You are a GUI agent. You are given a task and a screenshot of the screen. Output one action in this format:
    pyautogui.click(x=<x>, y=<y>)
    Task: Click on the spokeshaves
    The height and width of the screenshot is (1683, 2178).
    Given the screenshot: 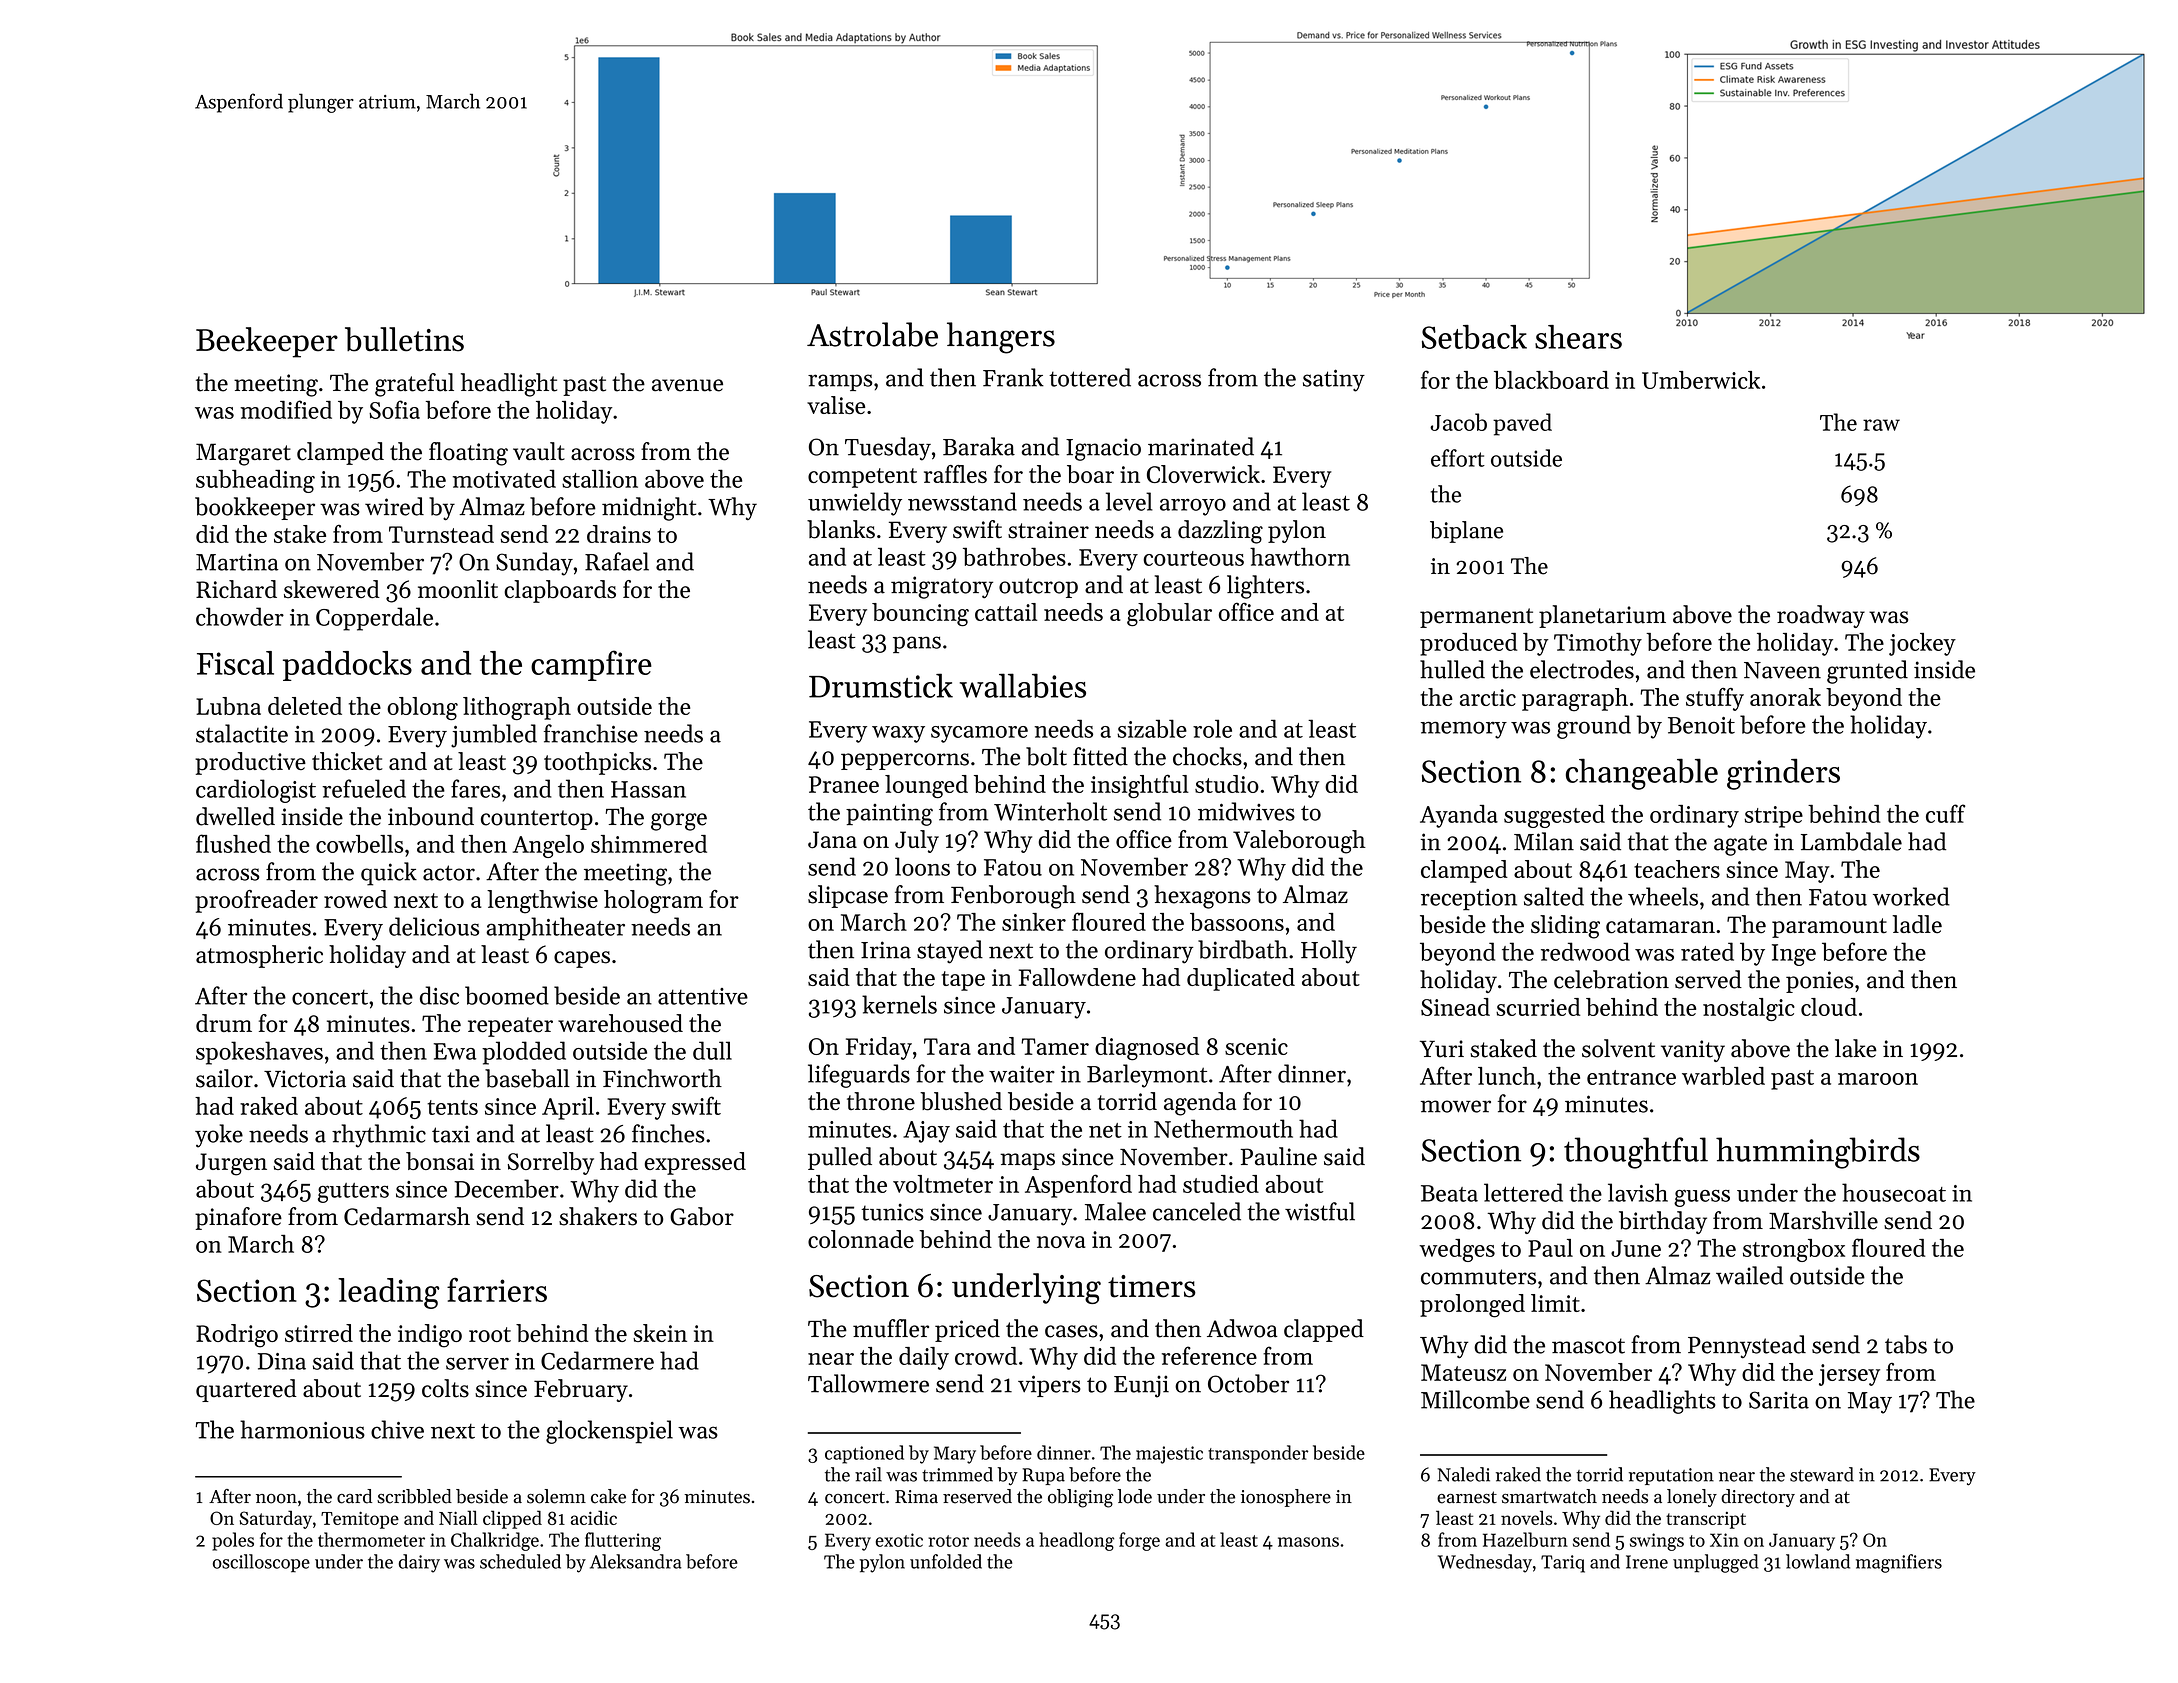 What is the action you would take?
    pyautogui.click(x=259, y=1053)
